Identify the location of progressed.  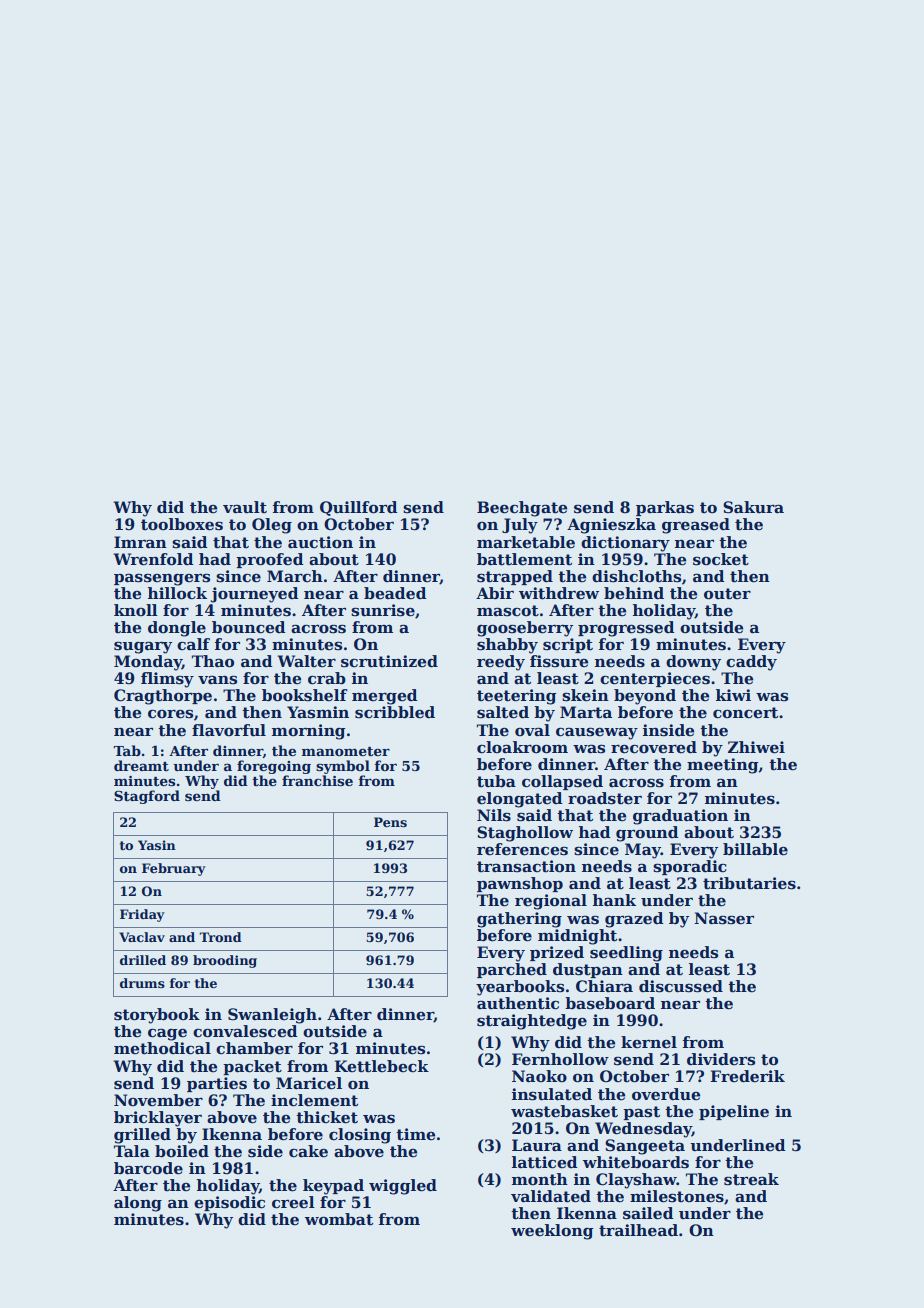
(626, 629).
